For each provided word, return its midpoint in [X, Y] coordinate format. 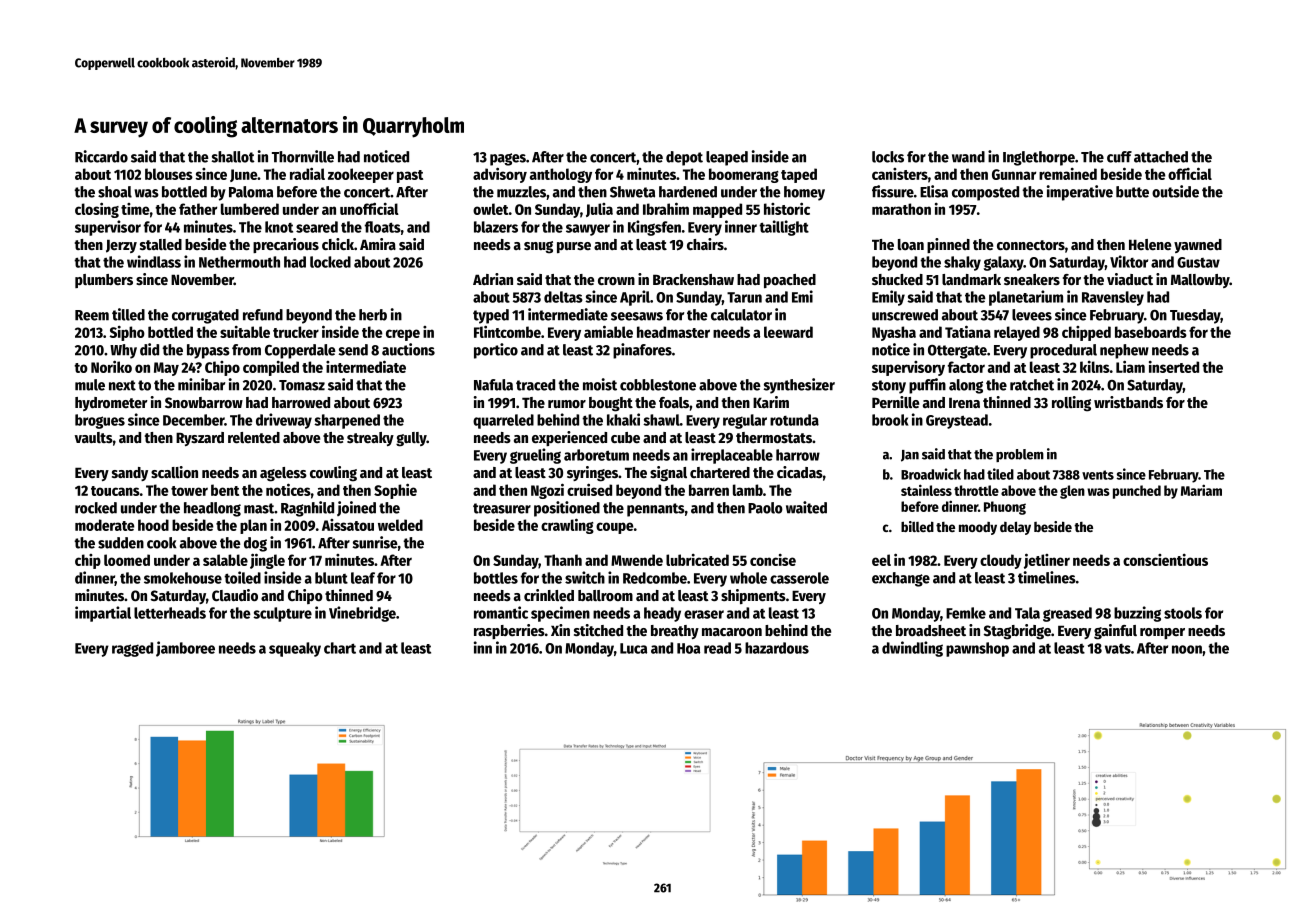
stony [889, 387]
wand [968, 157]
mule [90, 385]
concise [773, 560]
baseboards [1151, 332]
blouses [169, 174]
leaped [727, 158]
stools [1183, 613]
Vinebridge [362, 614]
